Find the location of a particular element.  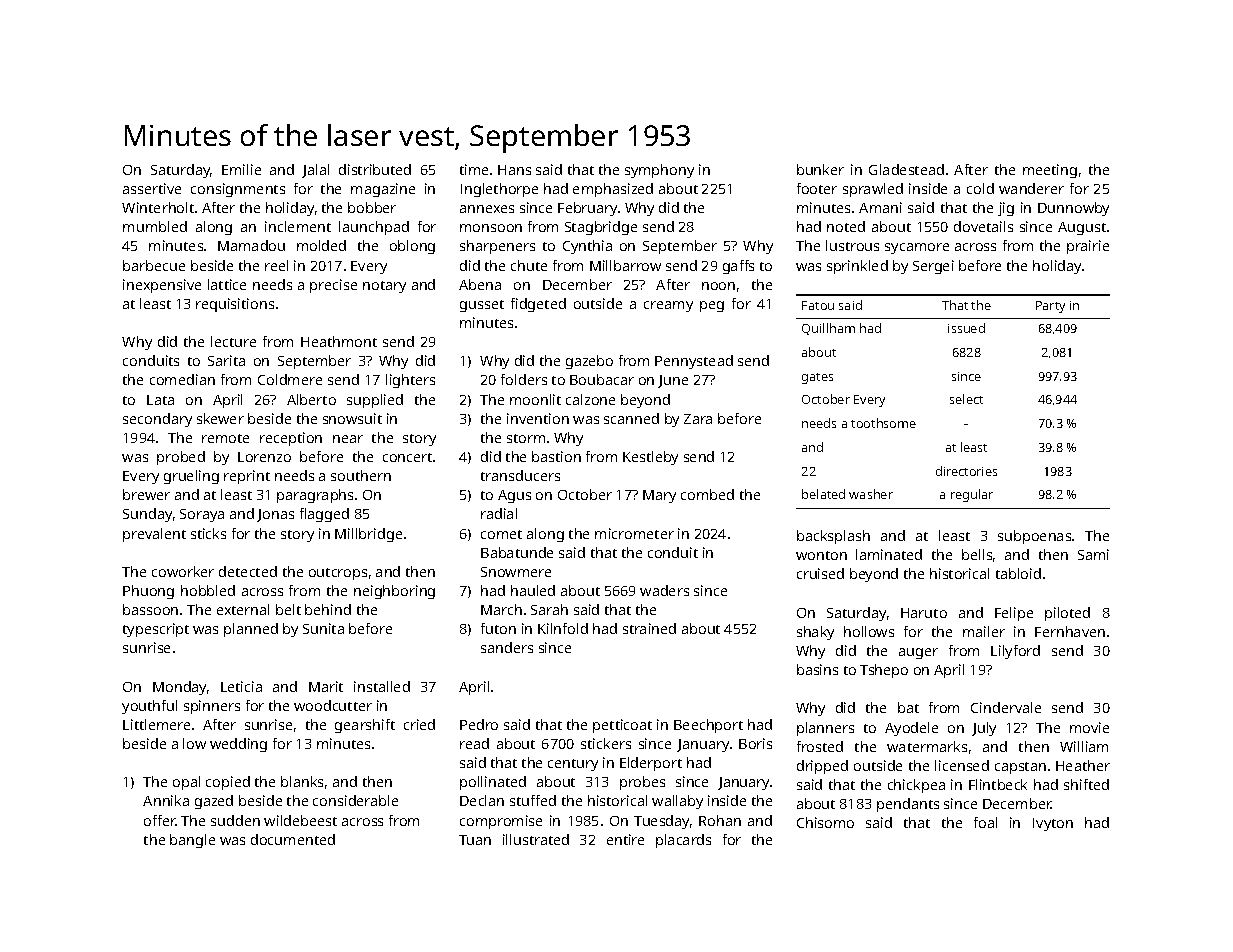

southern is located at coordinates (361, 475).
